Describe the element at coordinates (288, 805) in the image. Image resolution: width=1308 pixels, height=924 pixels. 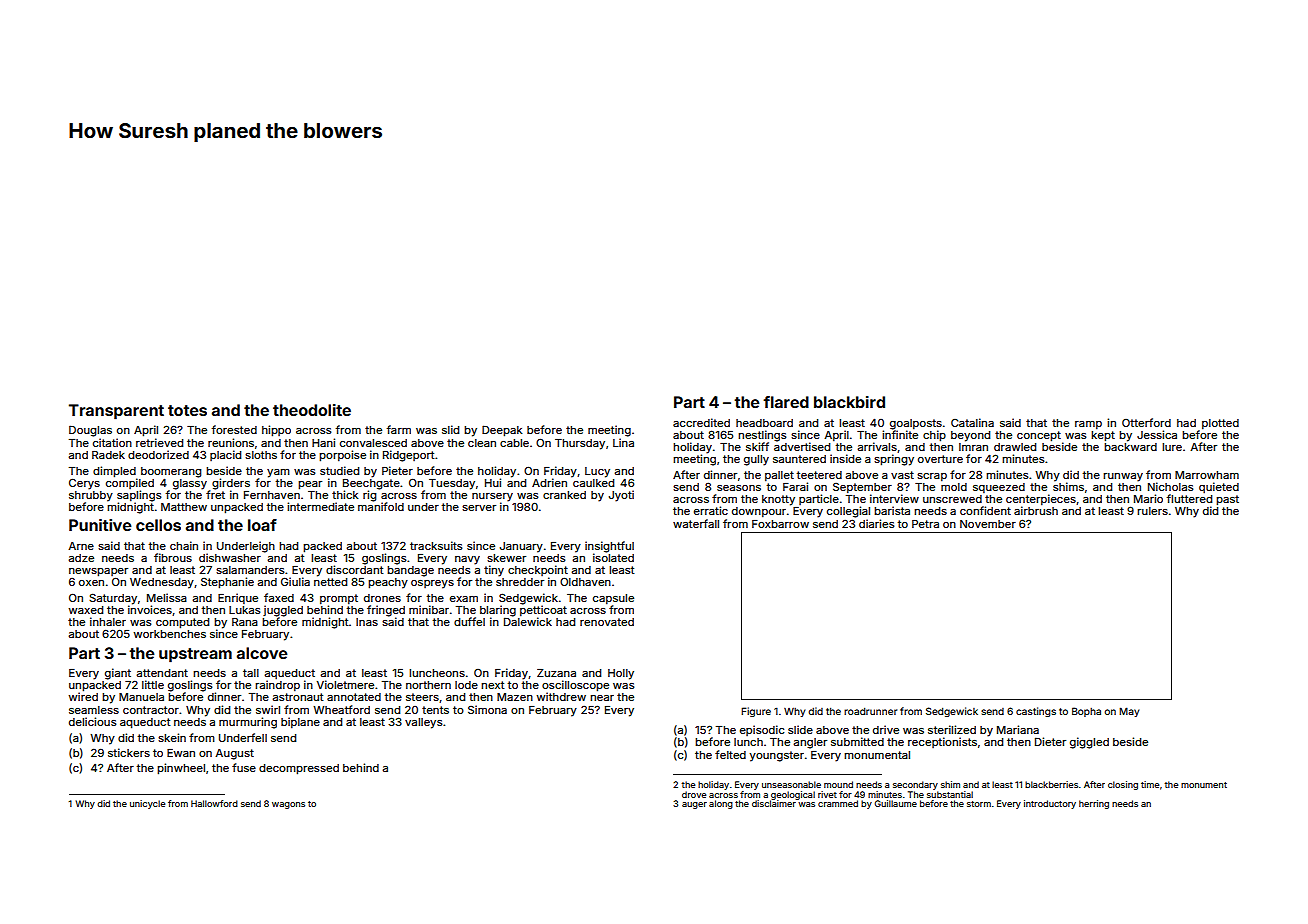
I see `wagons` at that location.
